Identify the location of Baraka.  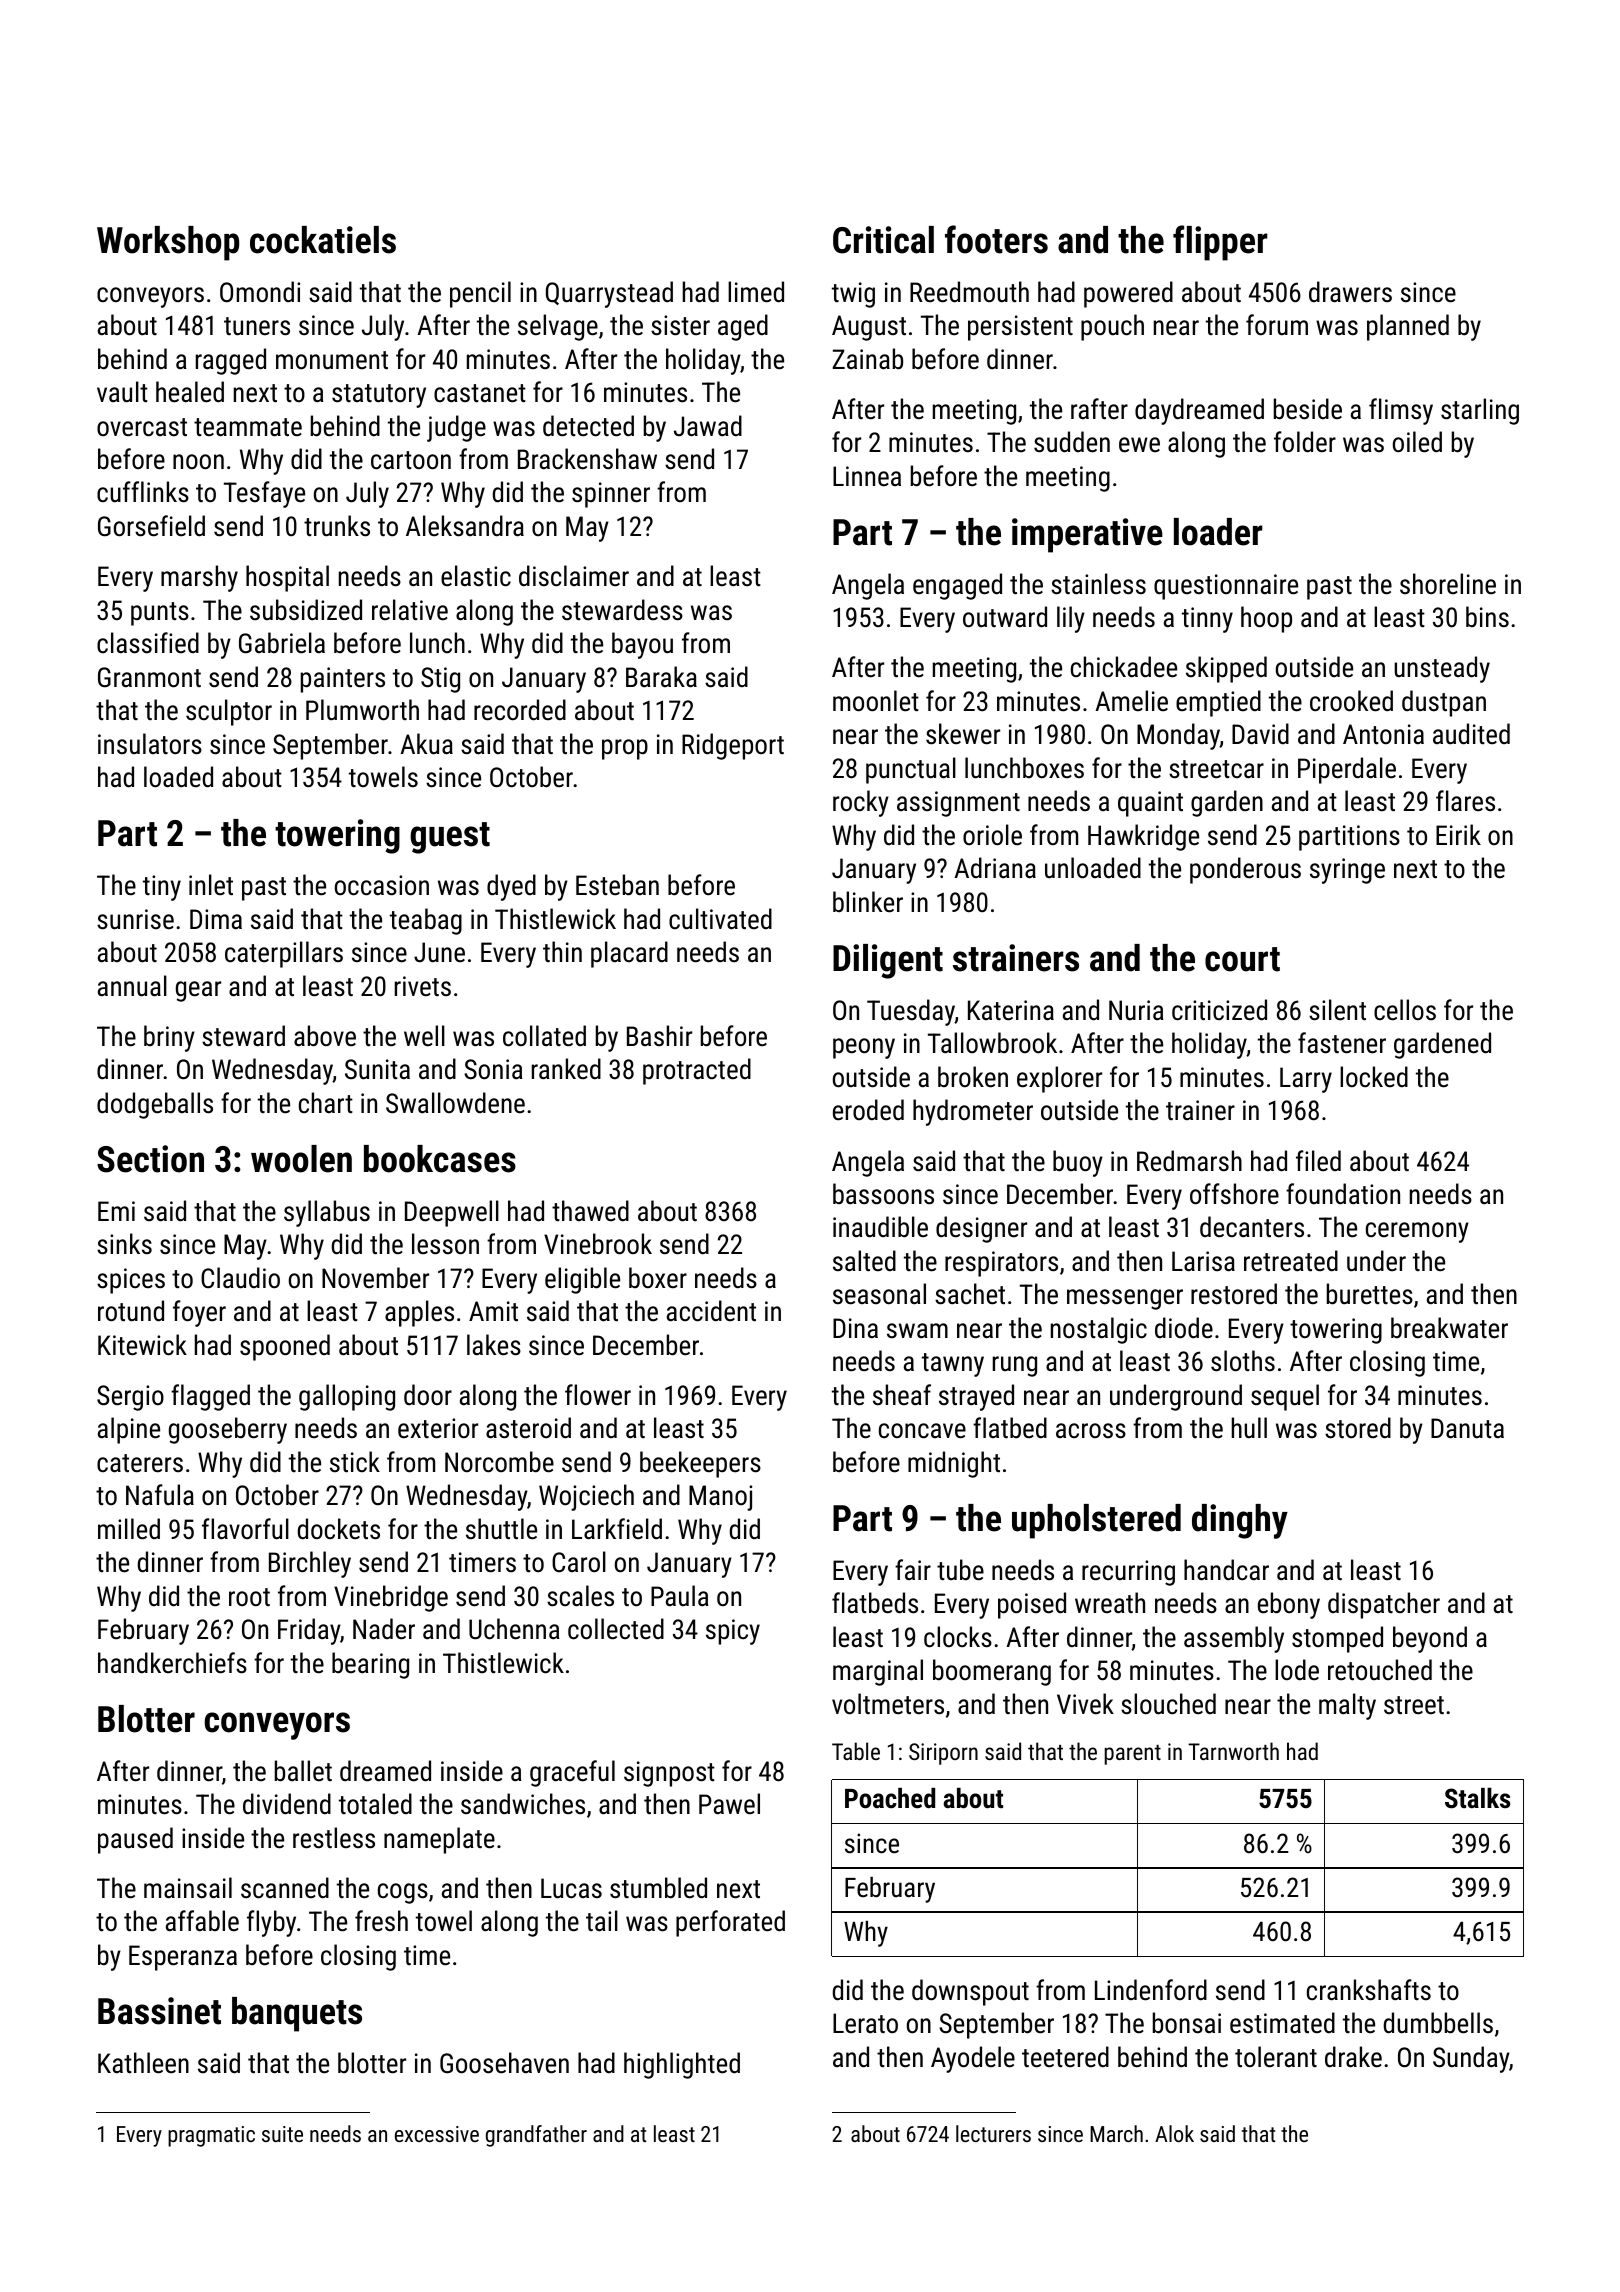
(661, 677).
